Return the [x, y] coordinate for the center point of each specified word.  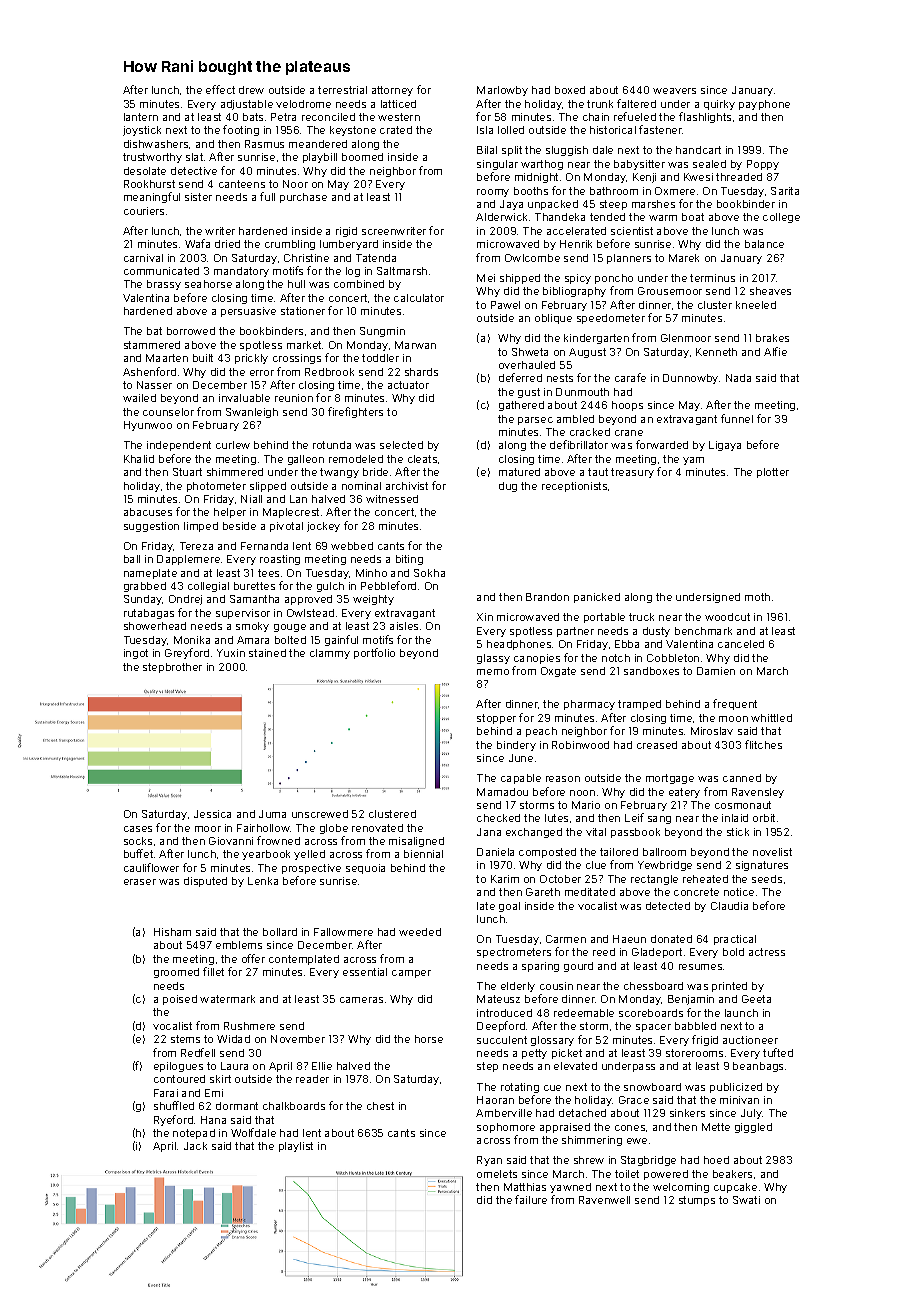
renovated [377, 828]
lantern [141, 117]
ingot [136, 654]
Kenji [644, 178]
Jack [195, 1146]
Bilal [487, 150]
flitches [763, 744]
